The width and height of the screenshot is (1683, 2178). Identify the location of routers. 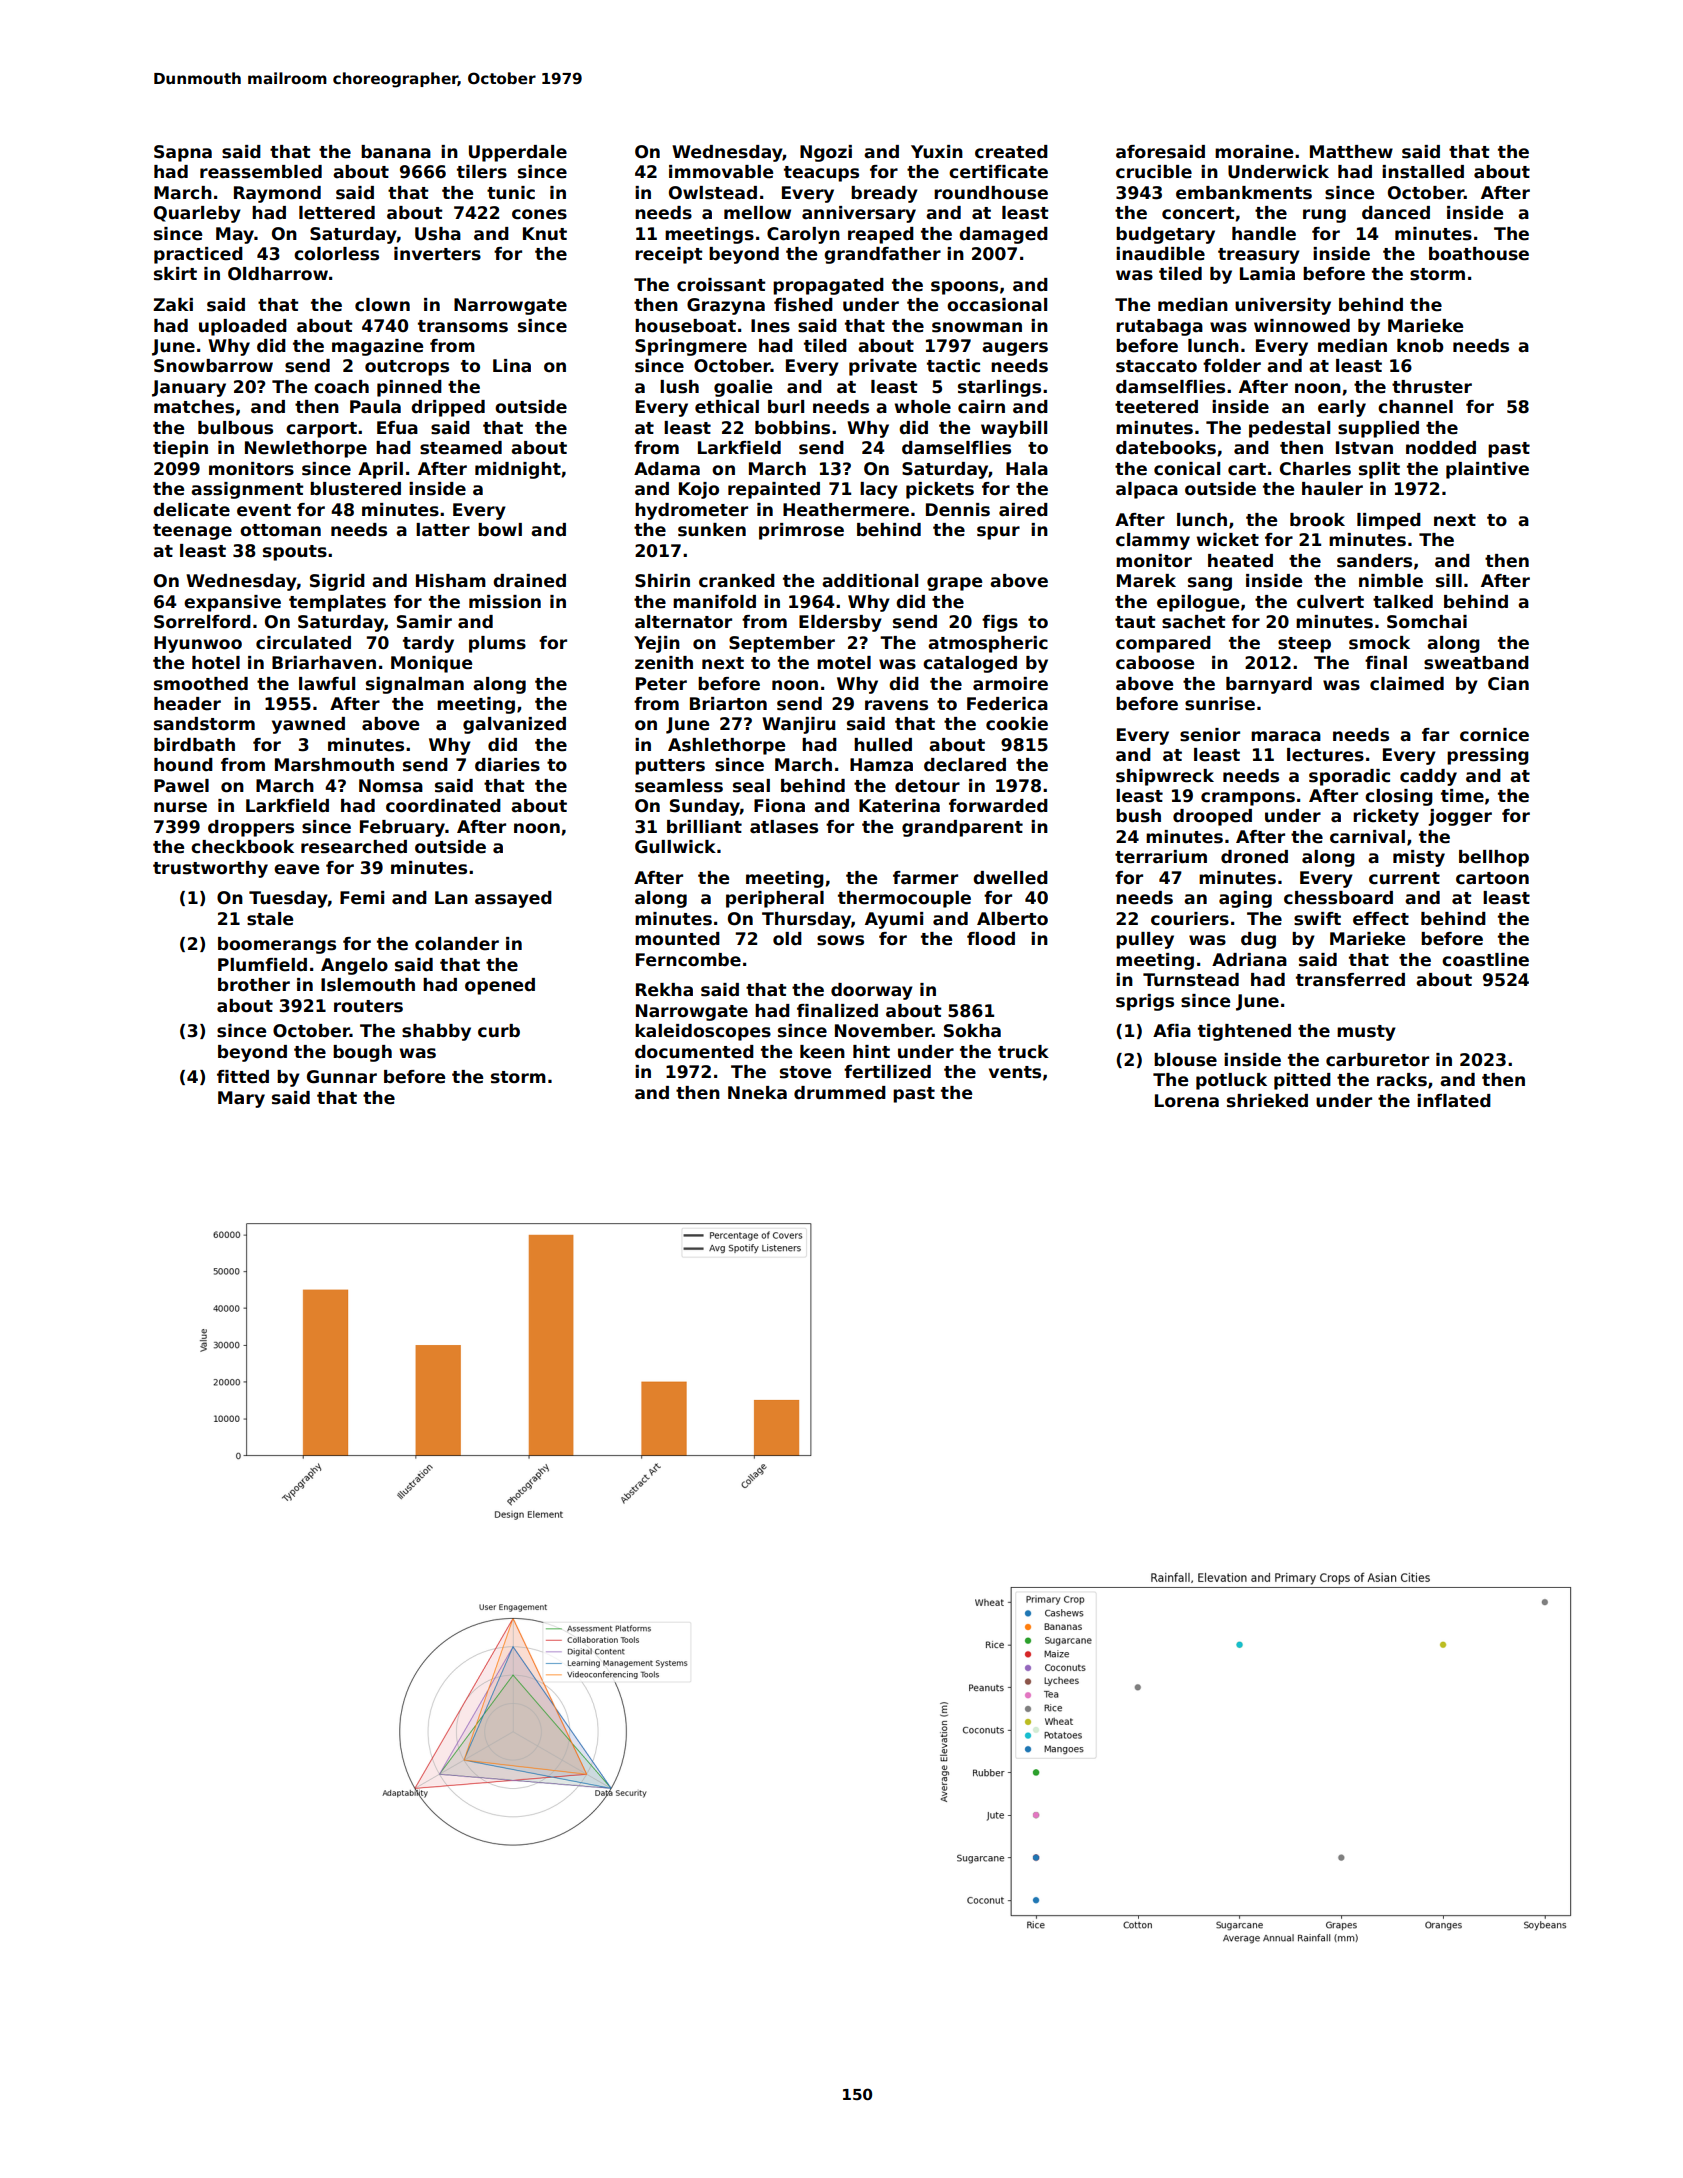
(368, 1006).
